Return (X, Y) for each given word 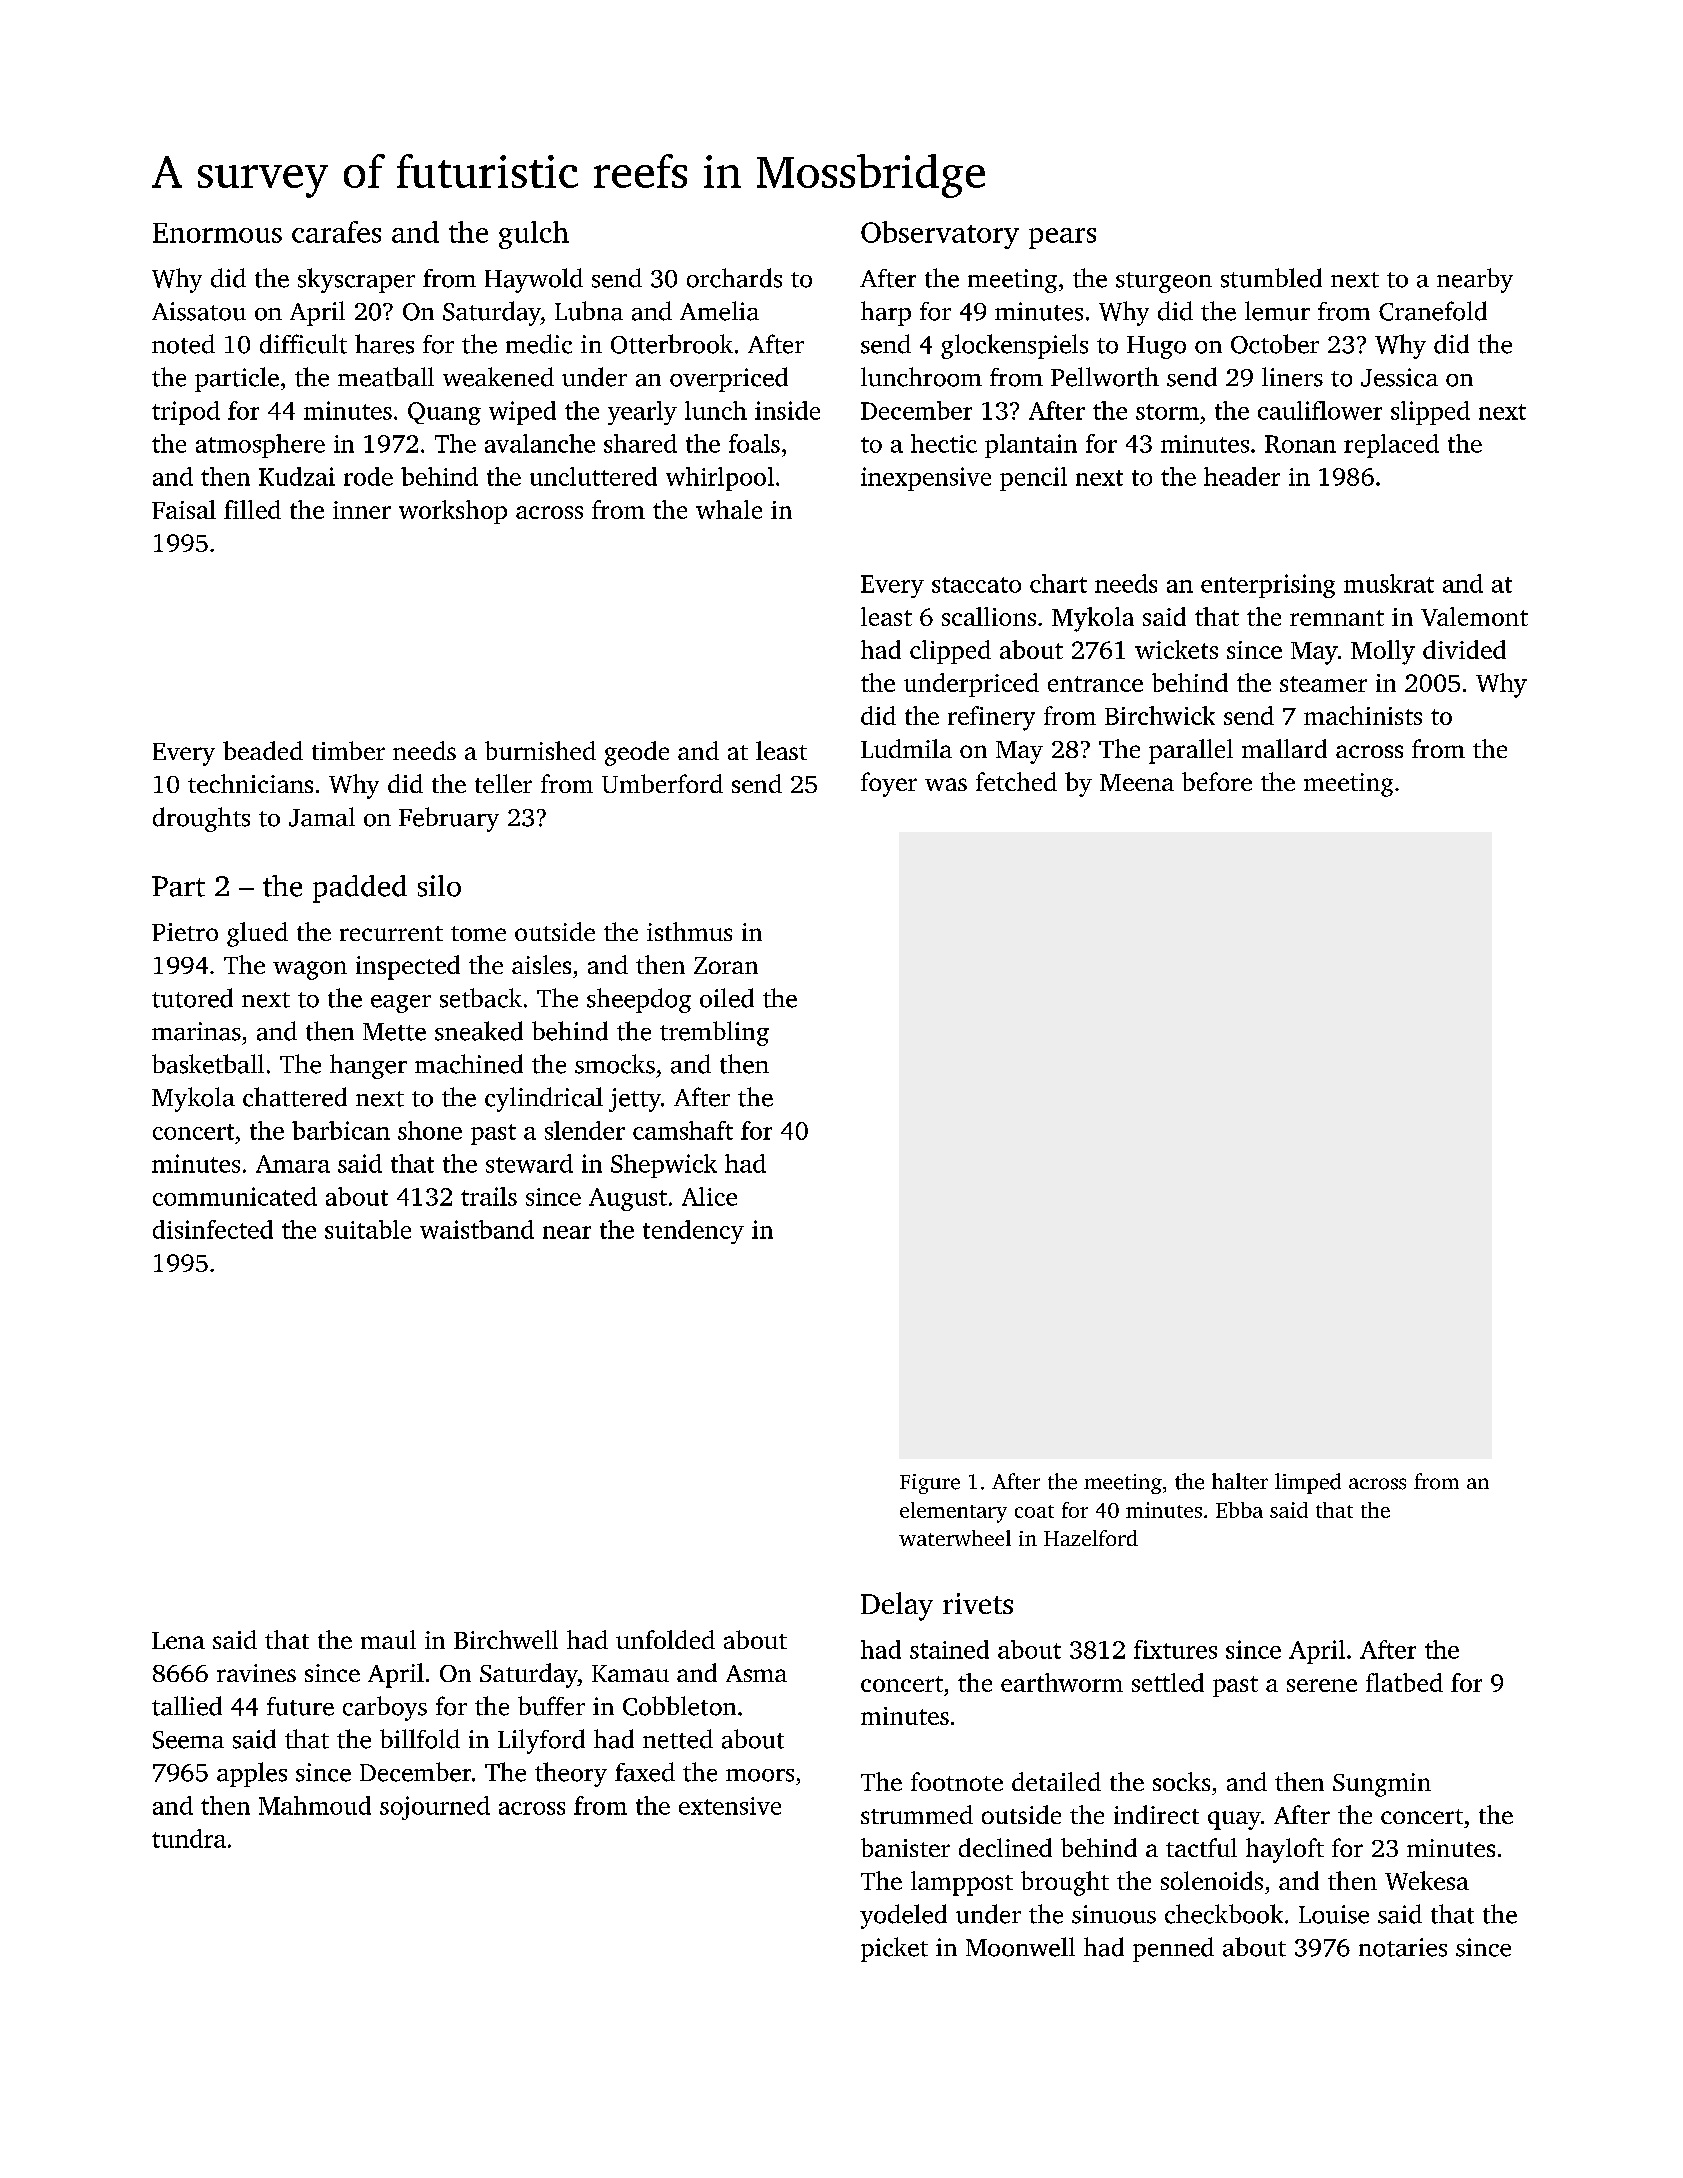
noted (183, 344)
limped (1308, 1483)
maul (388, 1639)
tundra (189, 1838)
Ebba (1239, 1510)
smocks (615, 1064)
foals (754, 443)
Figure (930, 1484)
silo (439, 886)
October (1275, 344)
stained (949, 1649)
